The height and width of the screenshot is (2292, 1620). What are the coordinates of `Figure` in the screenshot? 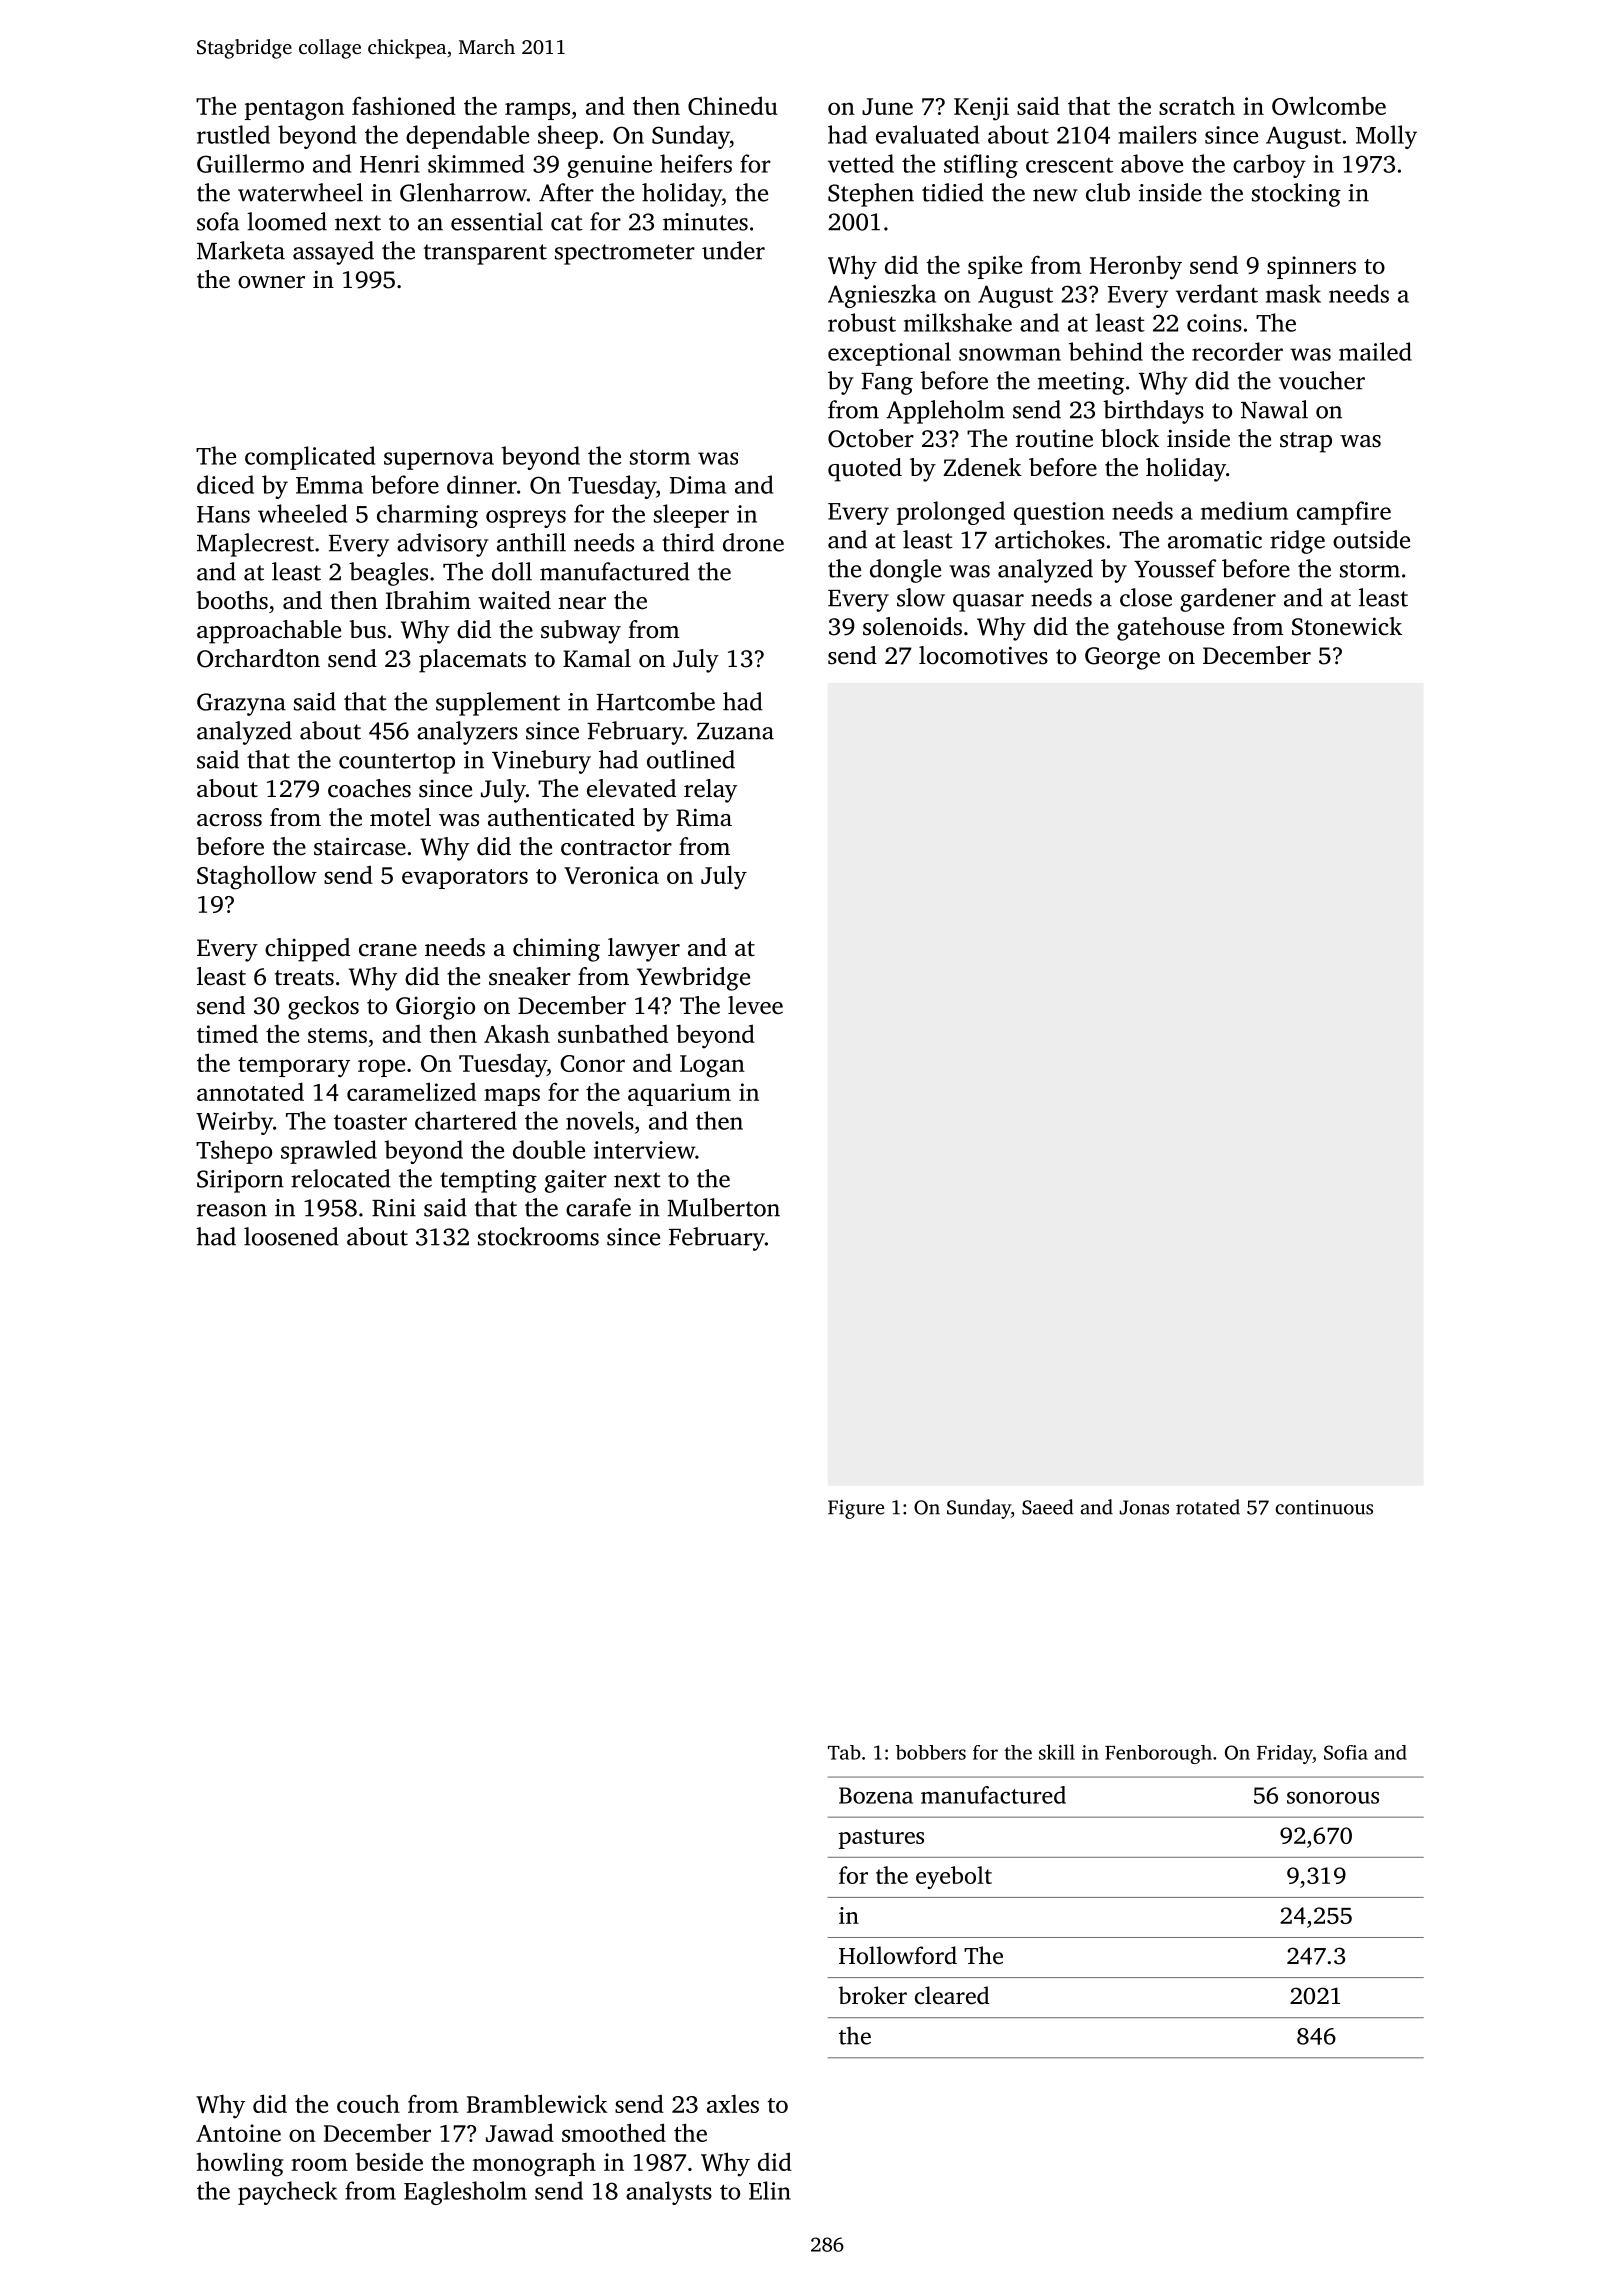 It's located at (856, 1509).
